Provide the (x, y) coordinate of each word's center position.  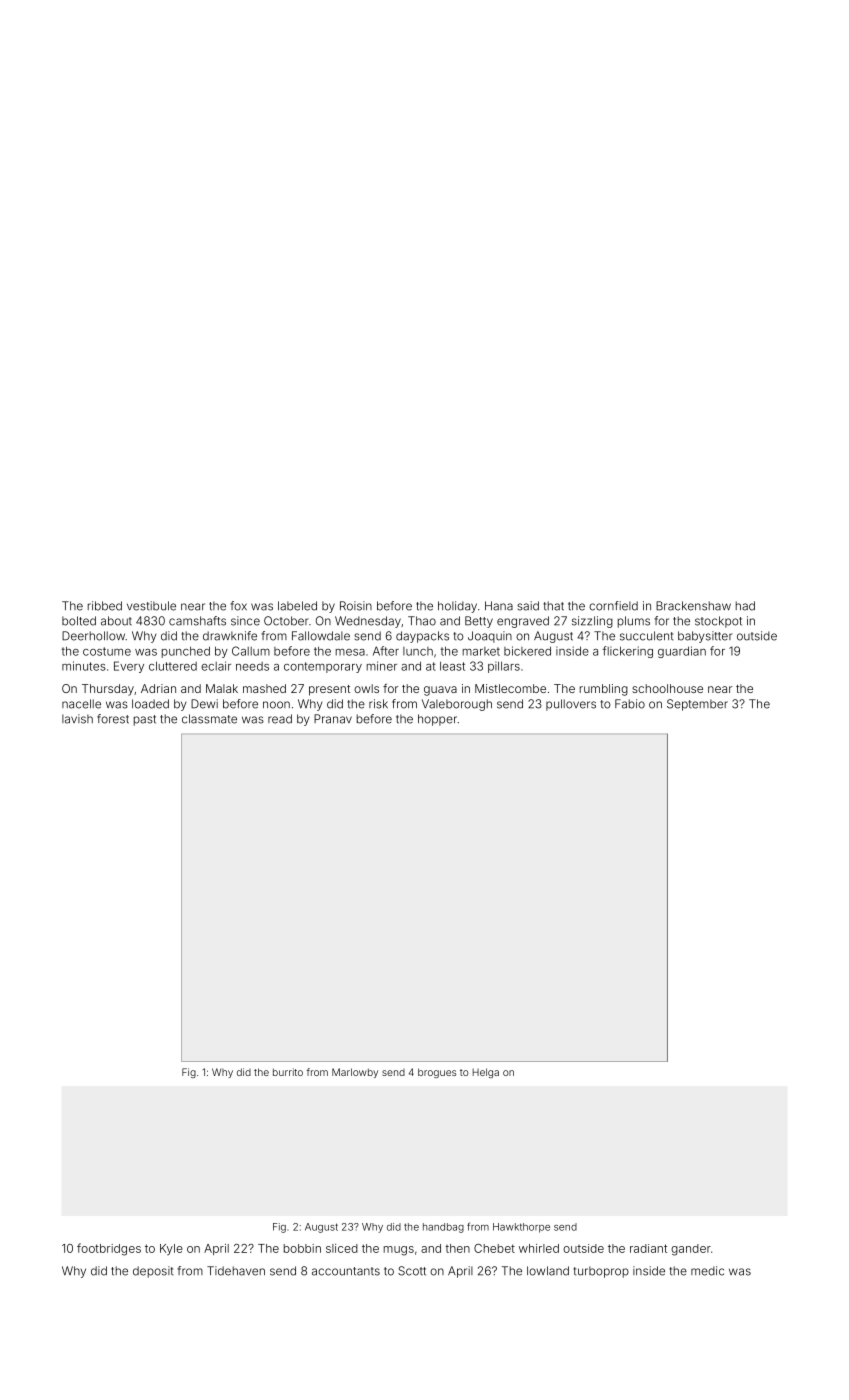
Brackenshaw (693, 606)
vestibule (151, 606)
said (528, 606)
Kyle (171, 1249)
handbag (443, 1228)
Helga (485, 1073)
